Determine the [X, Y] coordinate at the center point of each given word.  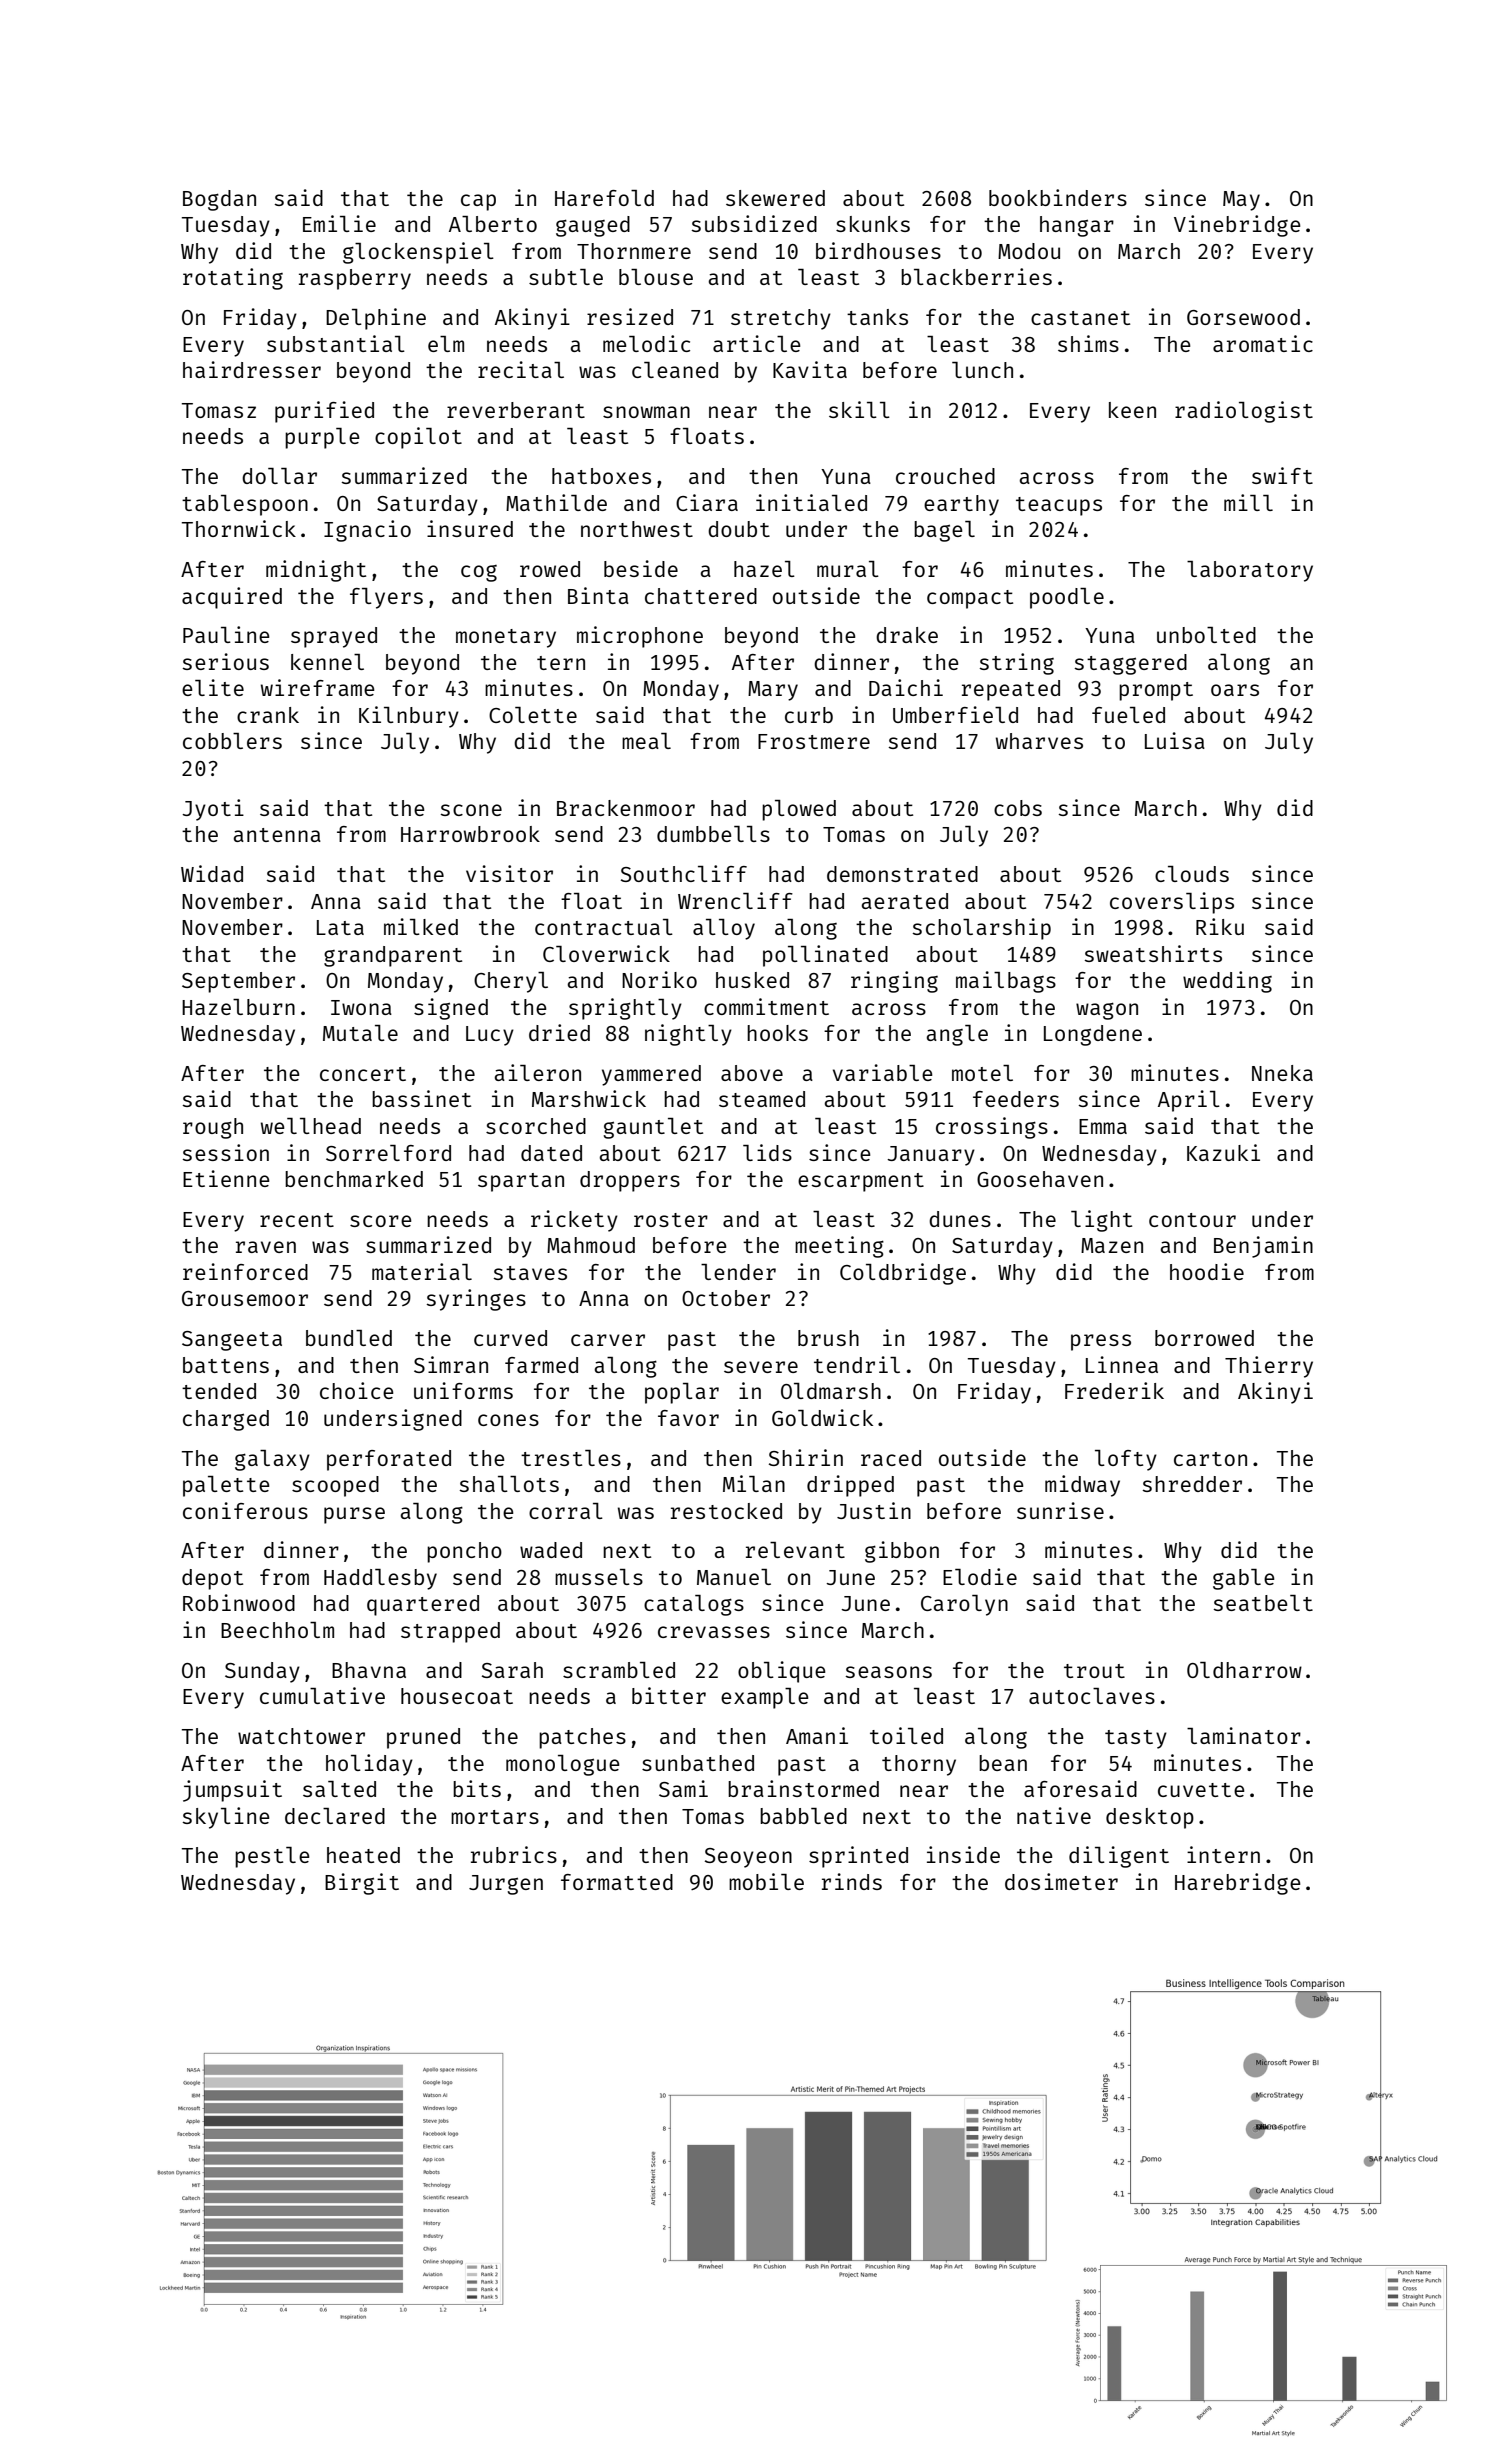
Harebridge [1237, 1884]
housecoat [457, 1696]
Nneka [1282, 1073]
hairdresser [252, 369]
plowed [799, 810]
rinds [852, 1881]
